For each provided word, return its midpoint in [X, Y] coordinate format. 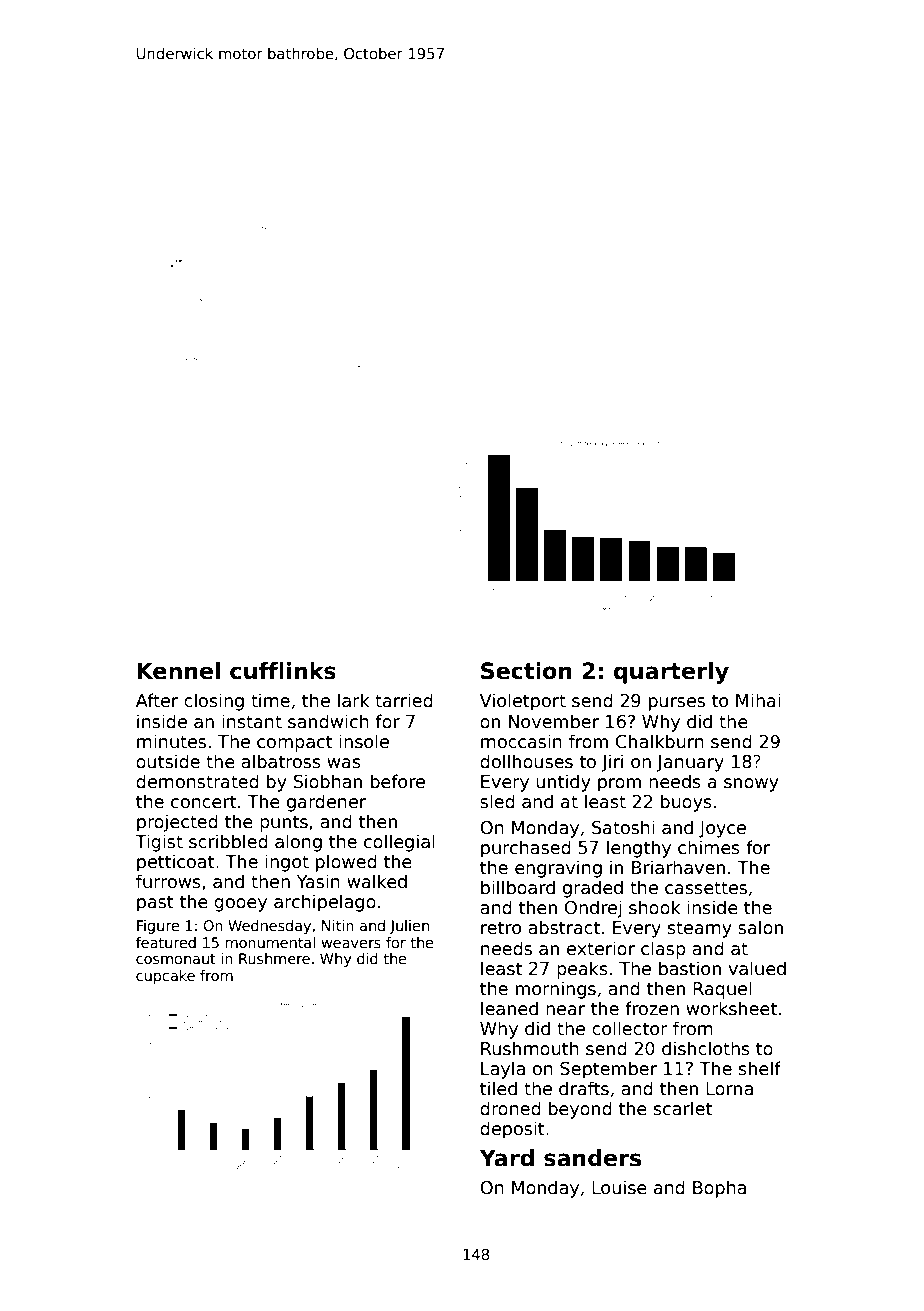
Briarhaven [678, 867]
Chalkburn [660, 741]
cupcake [165, 977]
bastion [690, 968]
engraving [558, 869]
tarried [404, 700]
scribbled [228, 841]
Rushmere [274, 958]
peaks [582, 970]
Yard [507, 1158]
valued [757, 968]
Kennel [178, 671]
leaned [509, 1008]
